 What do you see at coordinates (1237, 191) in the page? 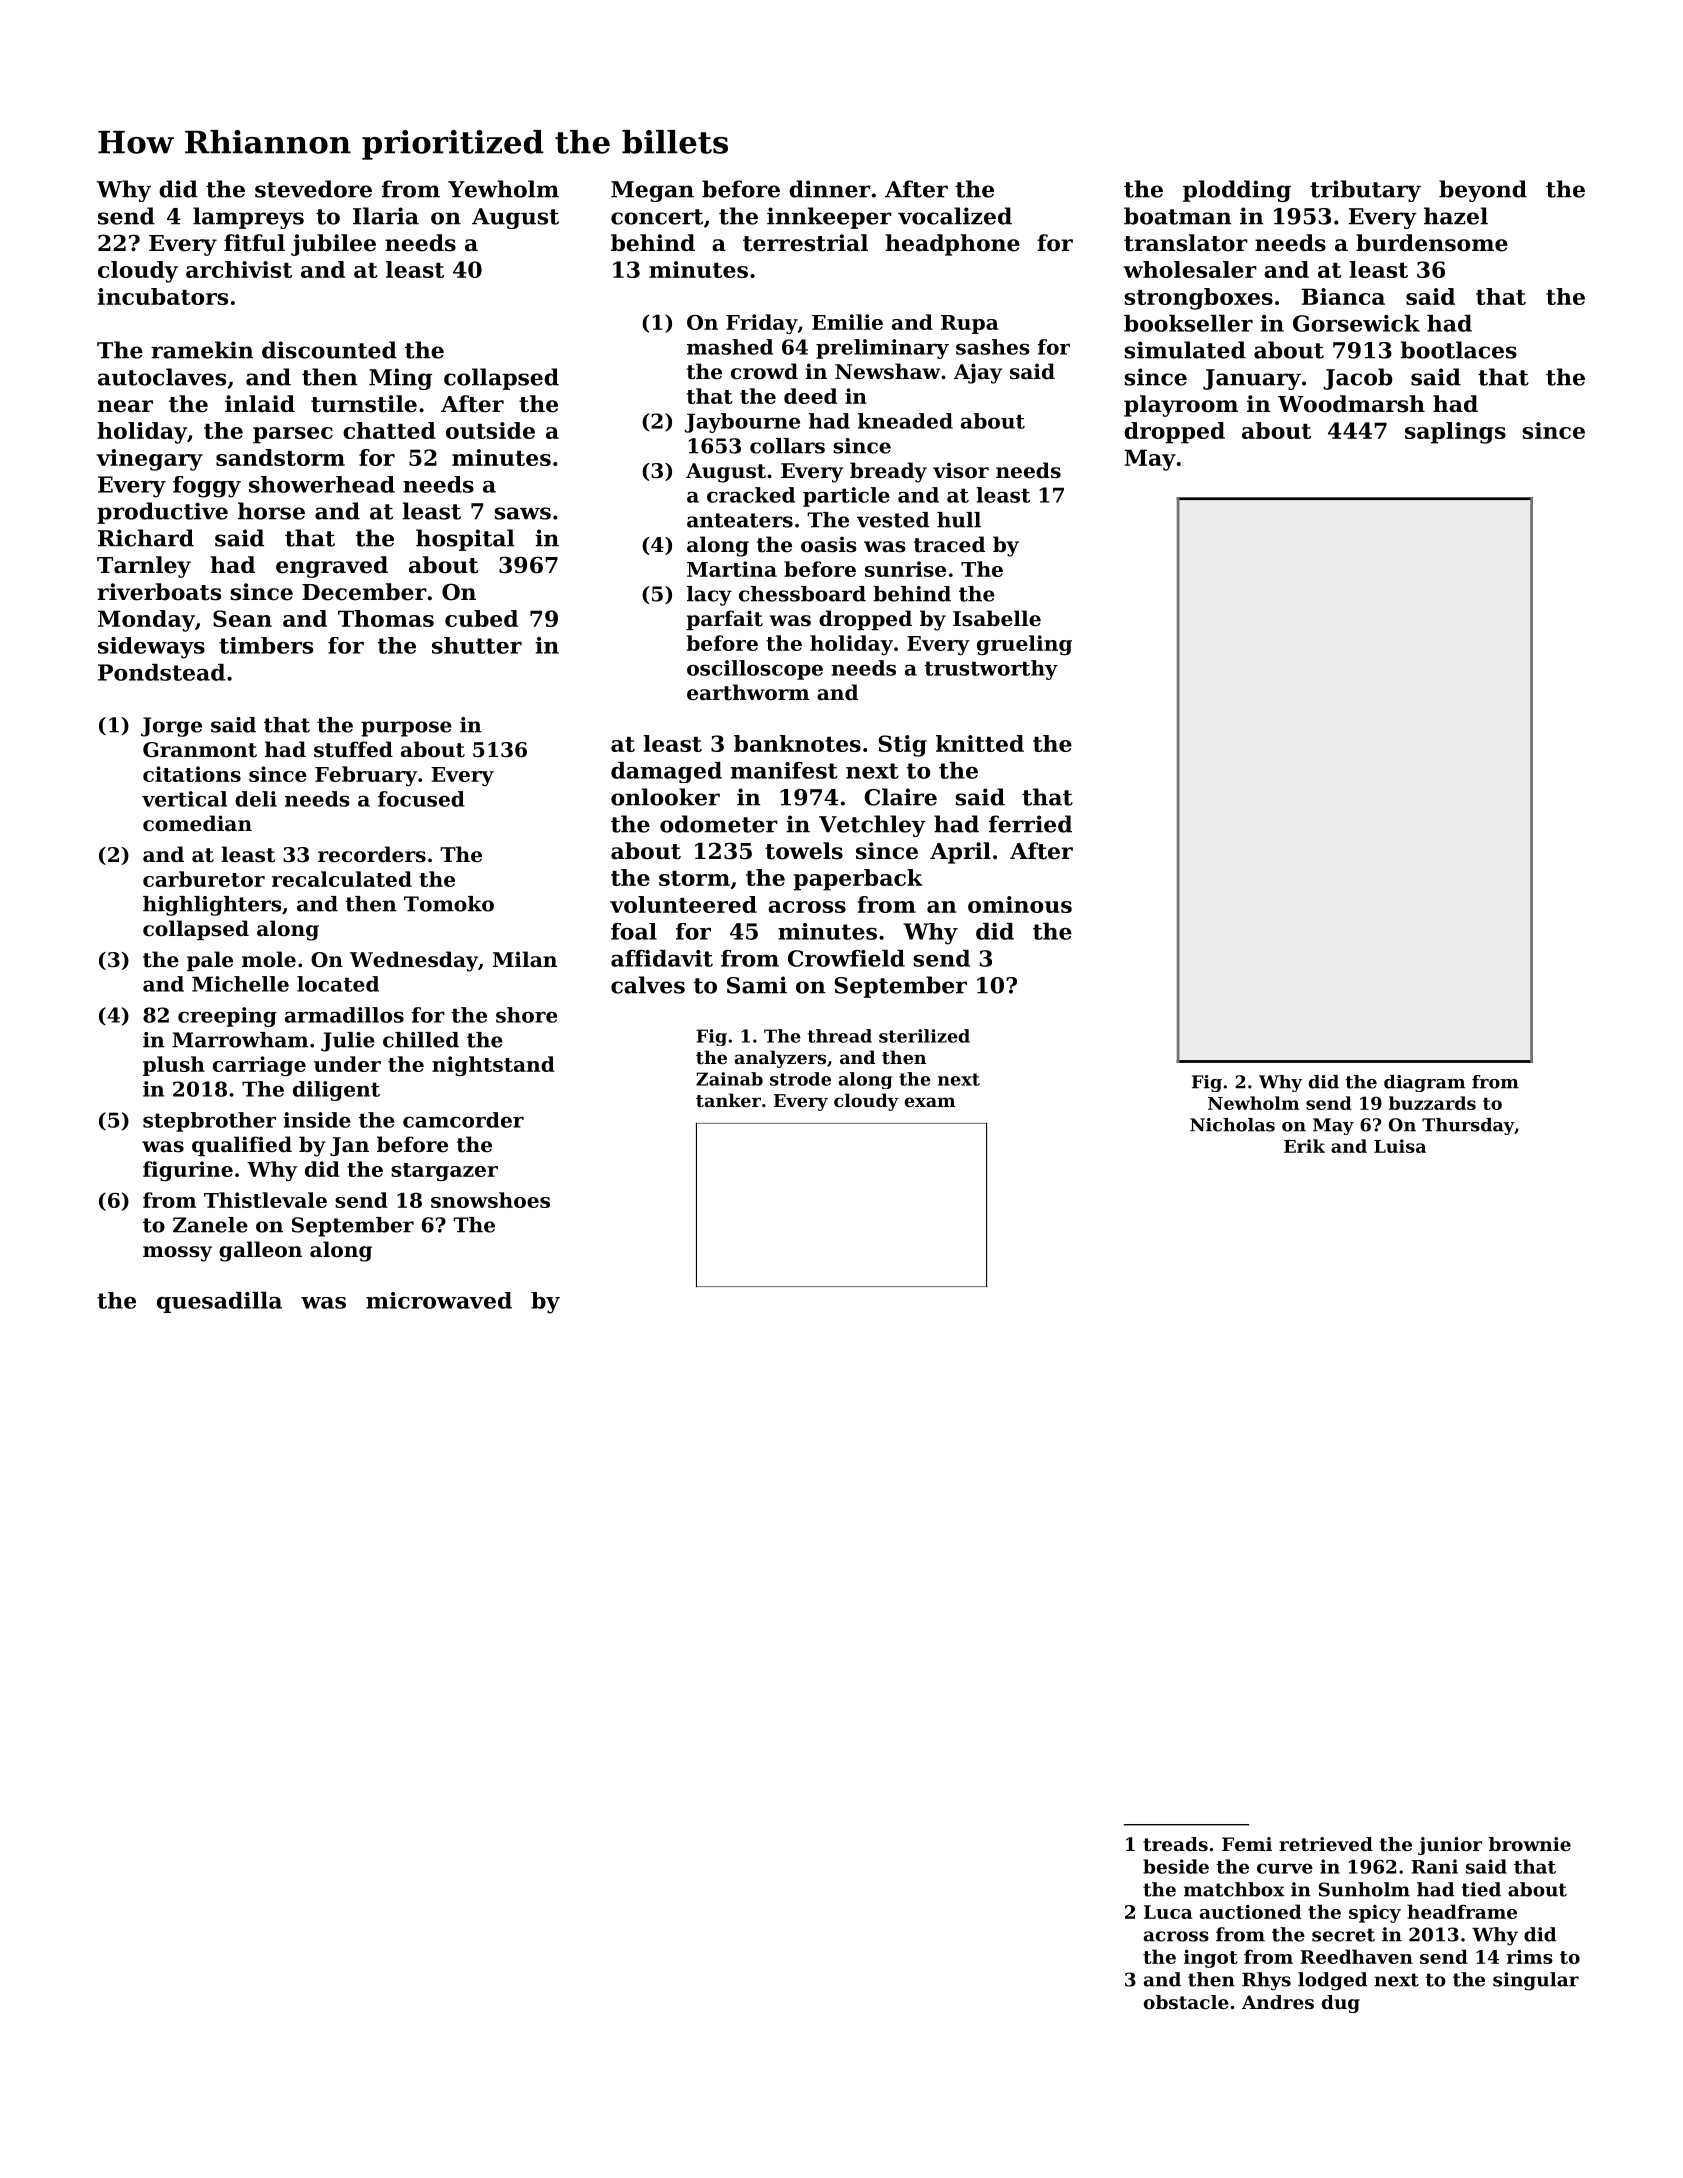
I see `plodding` at bounding box center [1237, 191].
